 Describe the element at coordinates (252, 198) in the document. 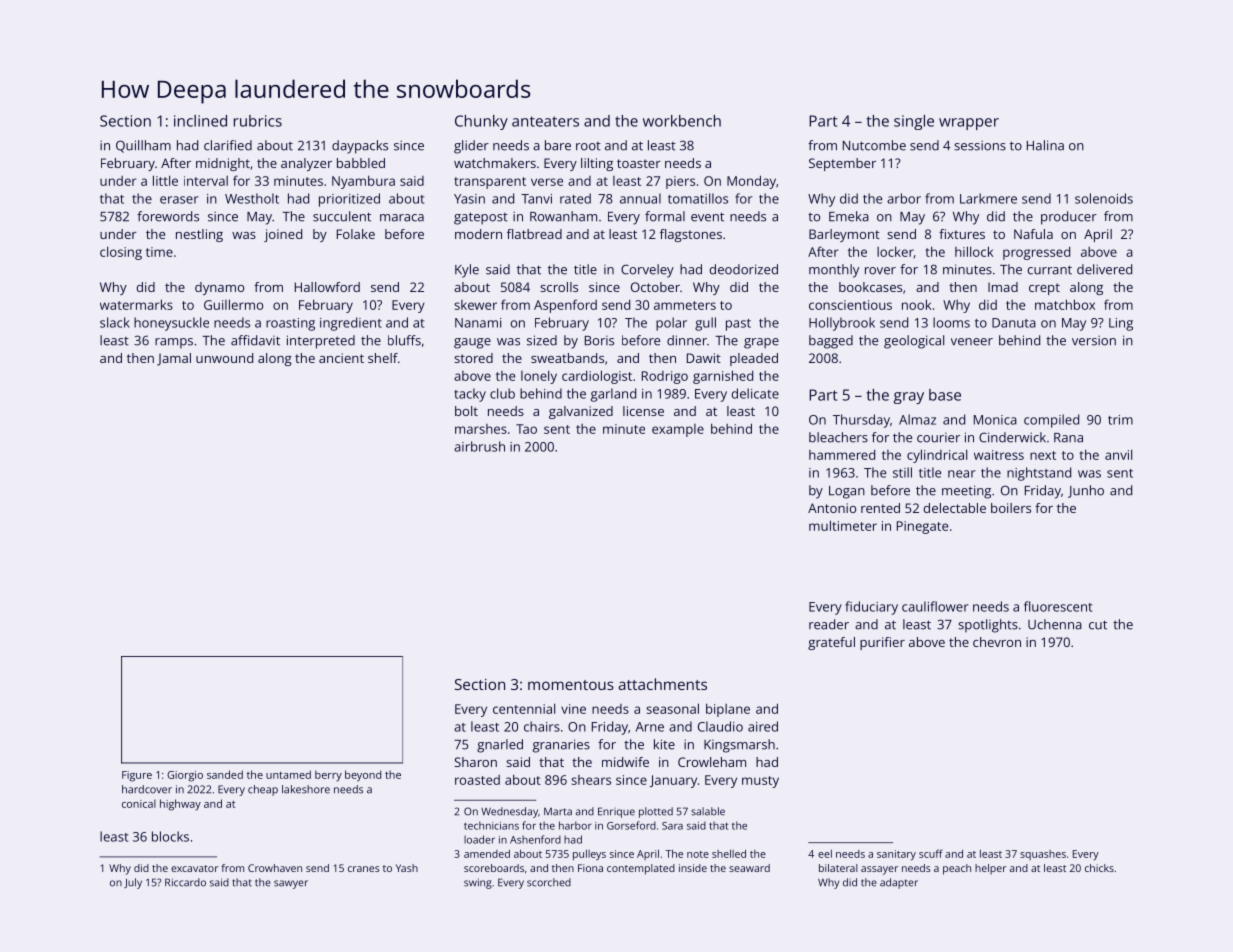

I see `Westholt` at that location.
